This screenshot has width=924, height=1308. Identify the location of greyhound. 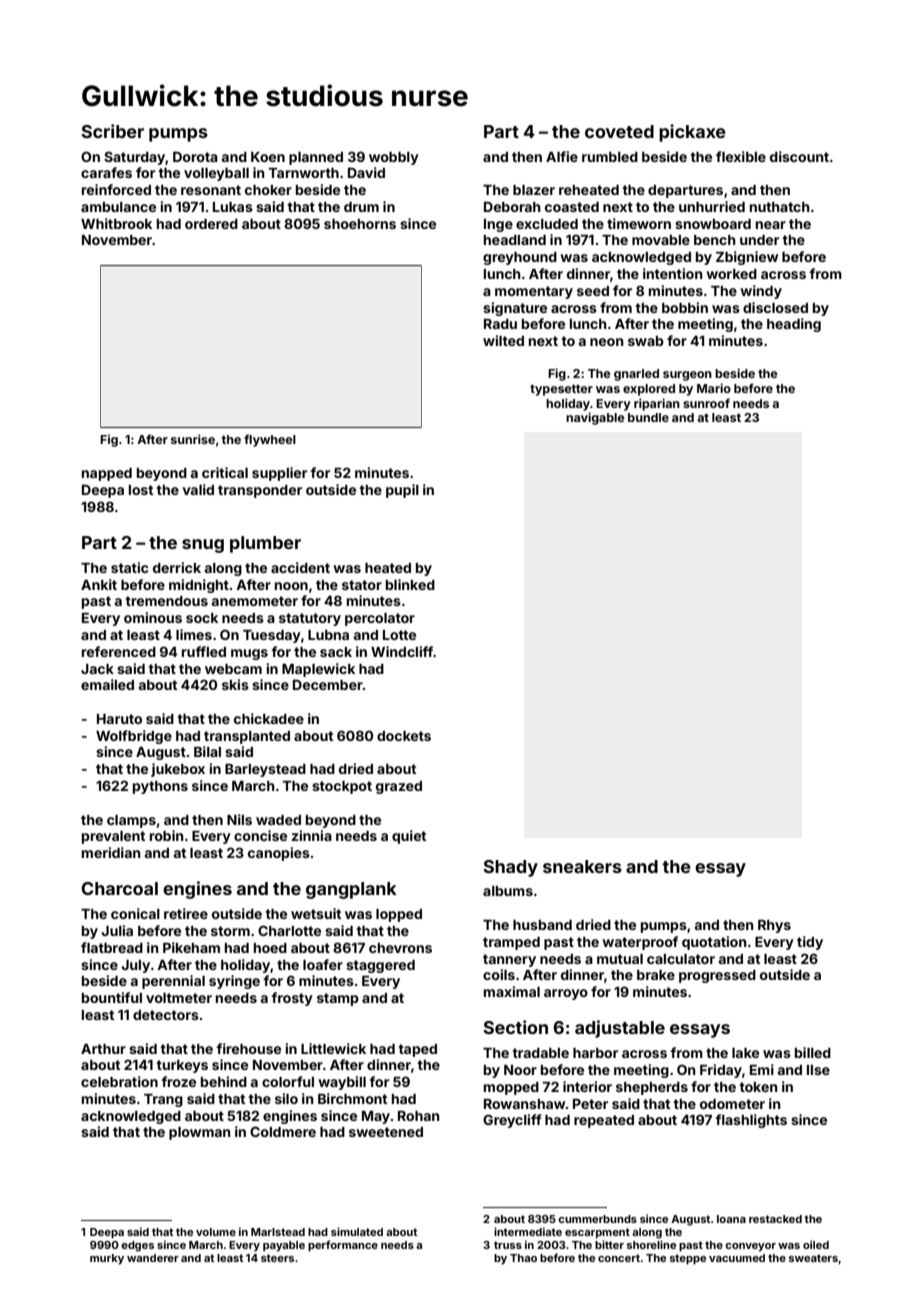
(520, 258).
